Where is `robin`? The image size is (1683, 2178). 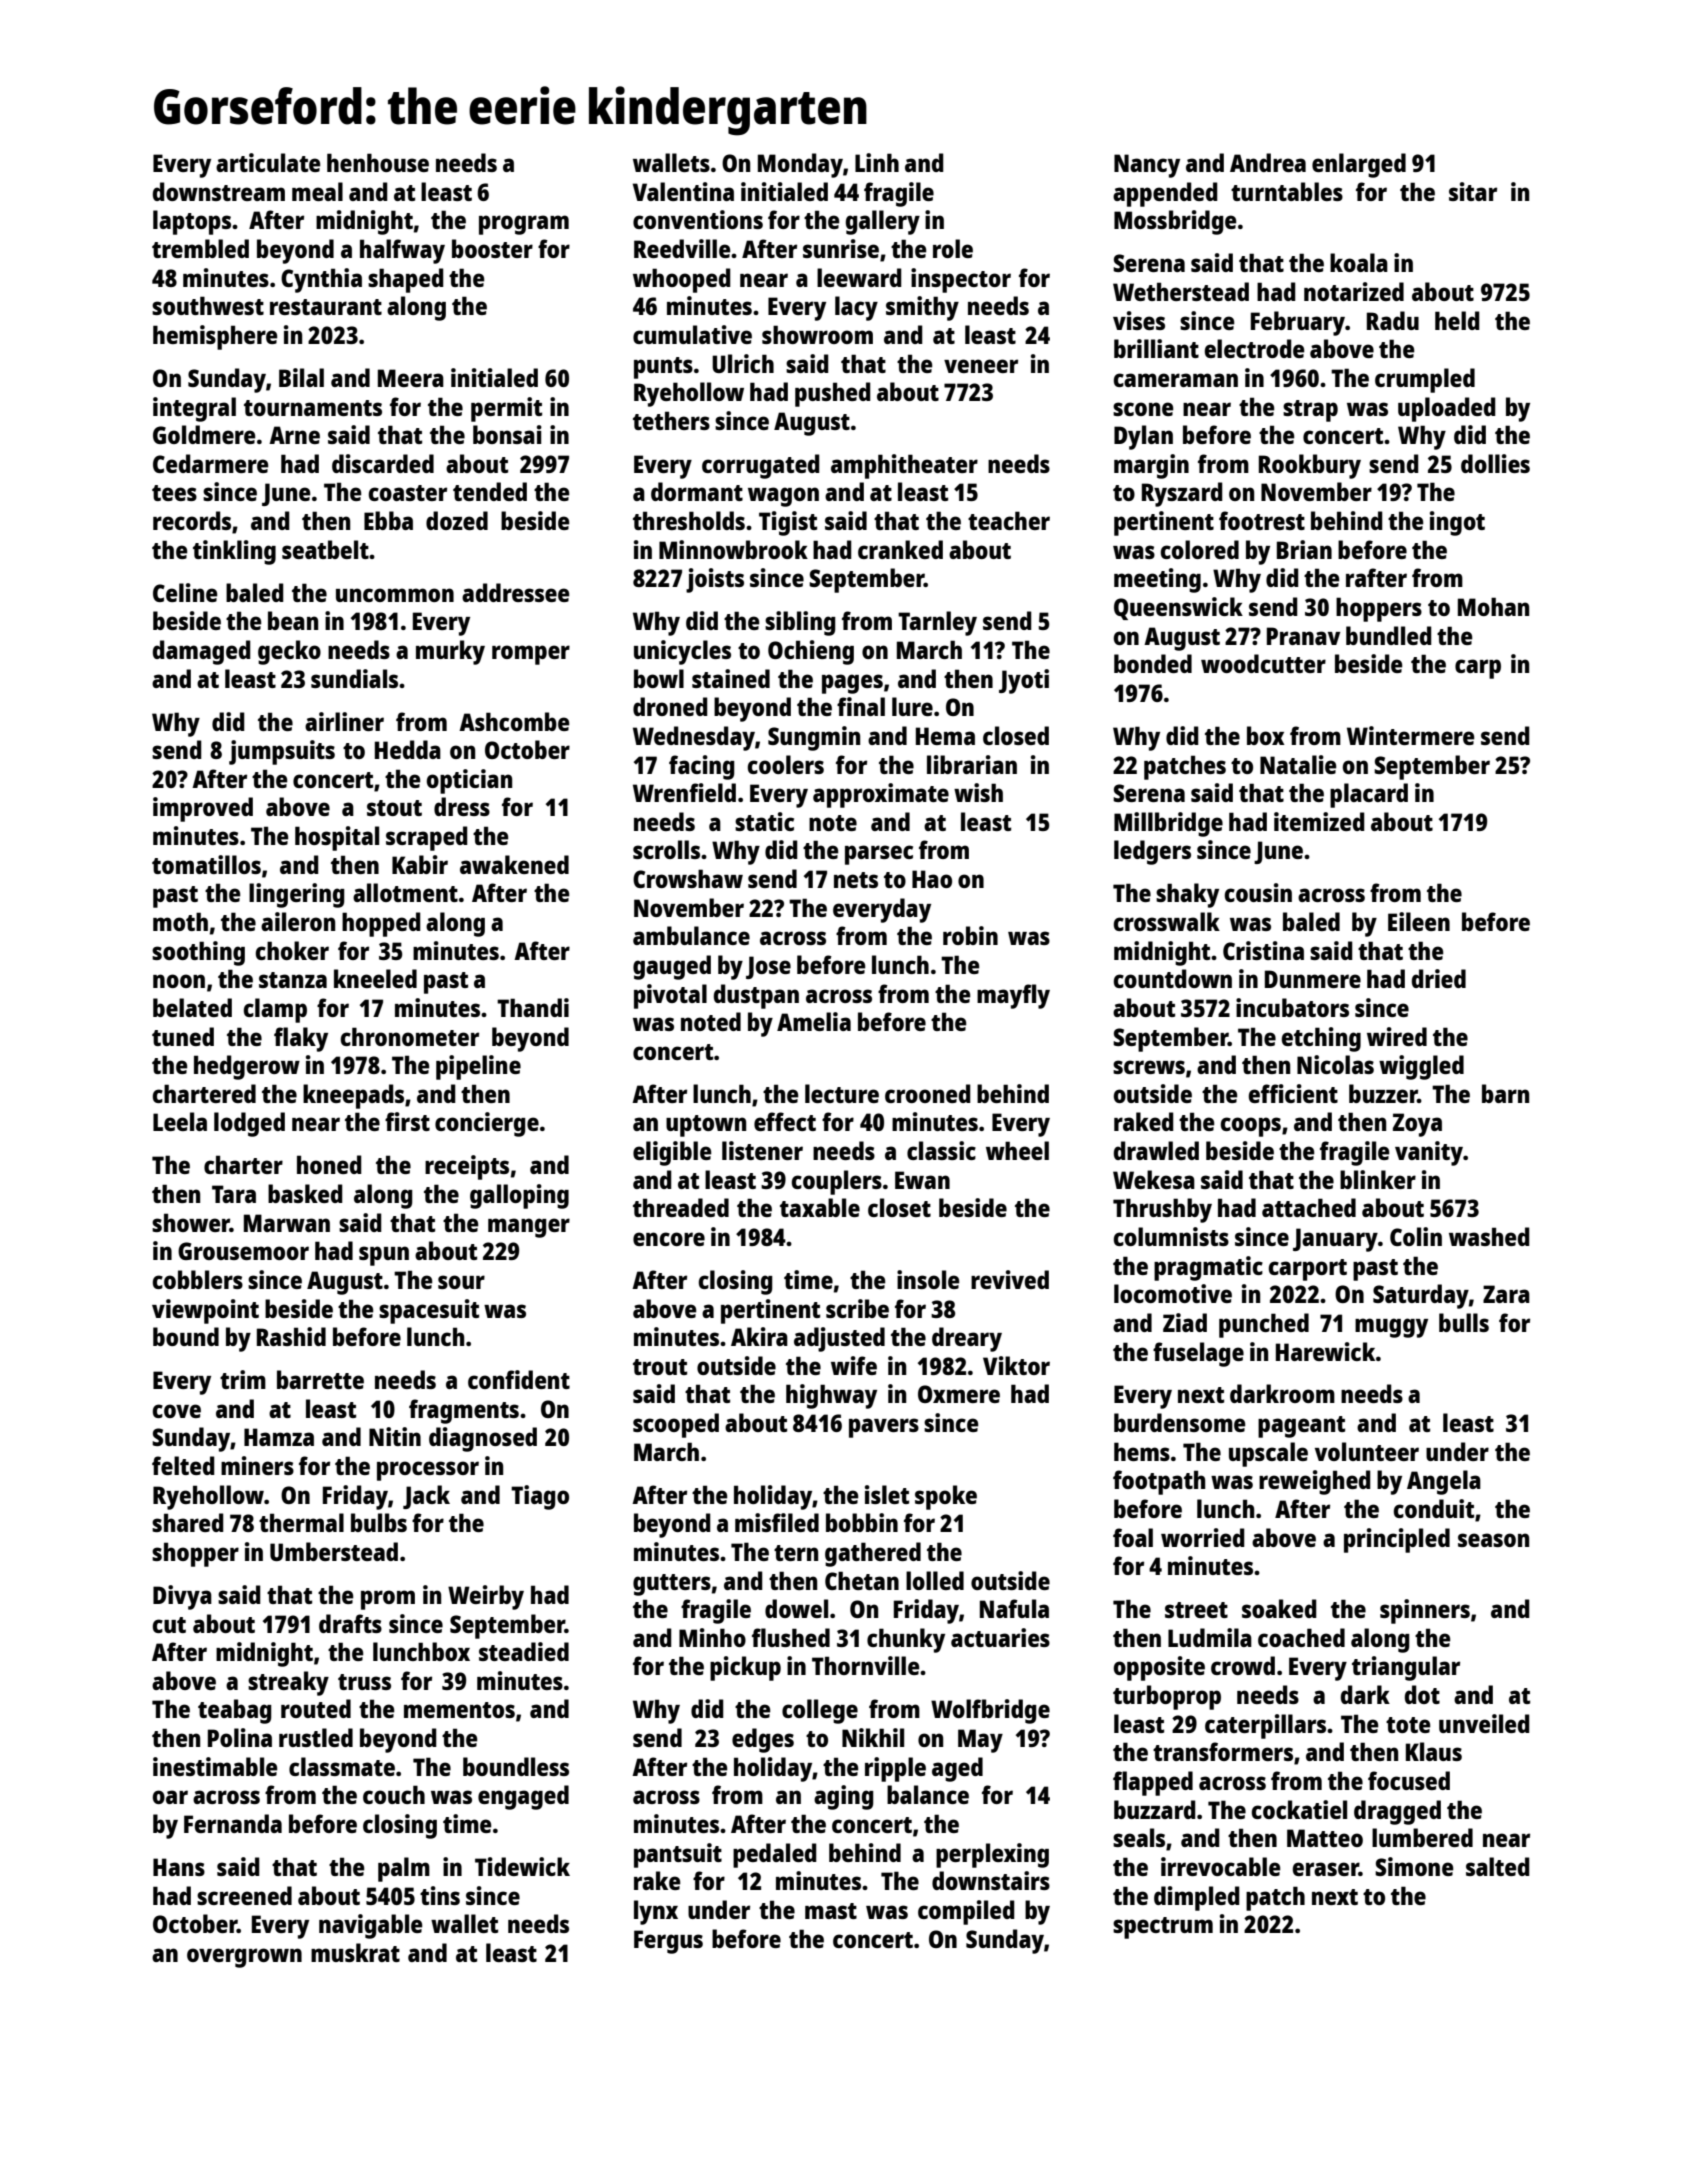 robin is located at coordinates (970, 935).
